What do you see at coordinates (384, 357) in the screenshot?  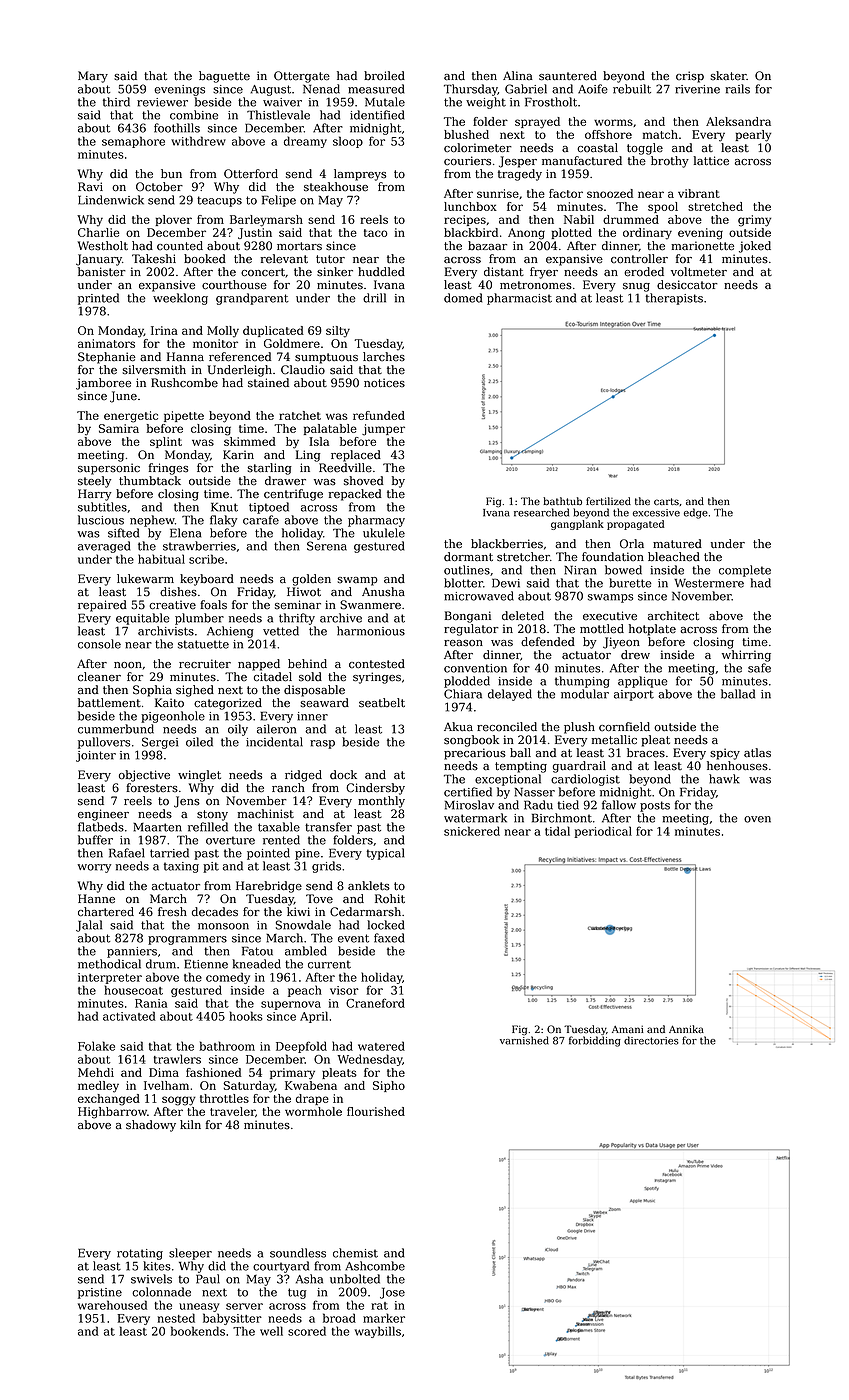 I see `larches` at bounding box center [384, 357].
